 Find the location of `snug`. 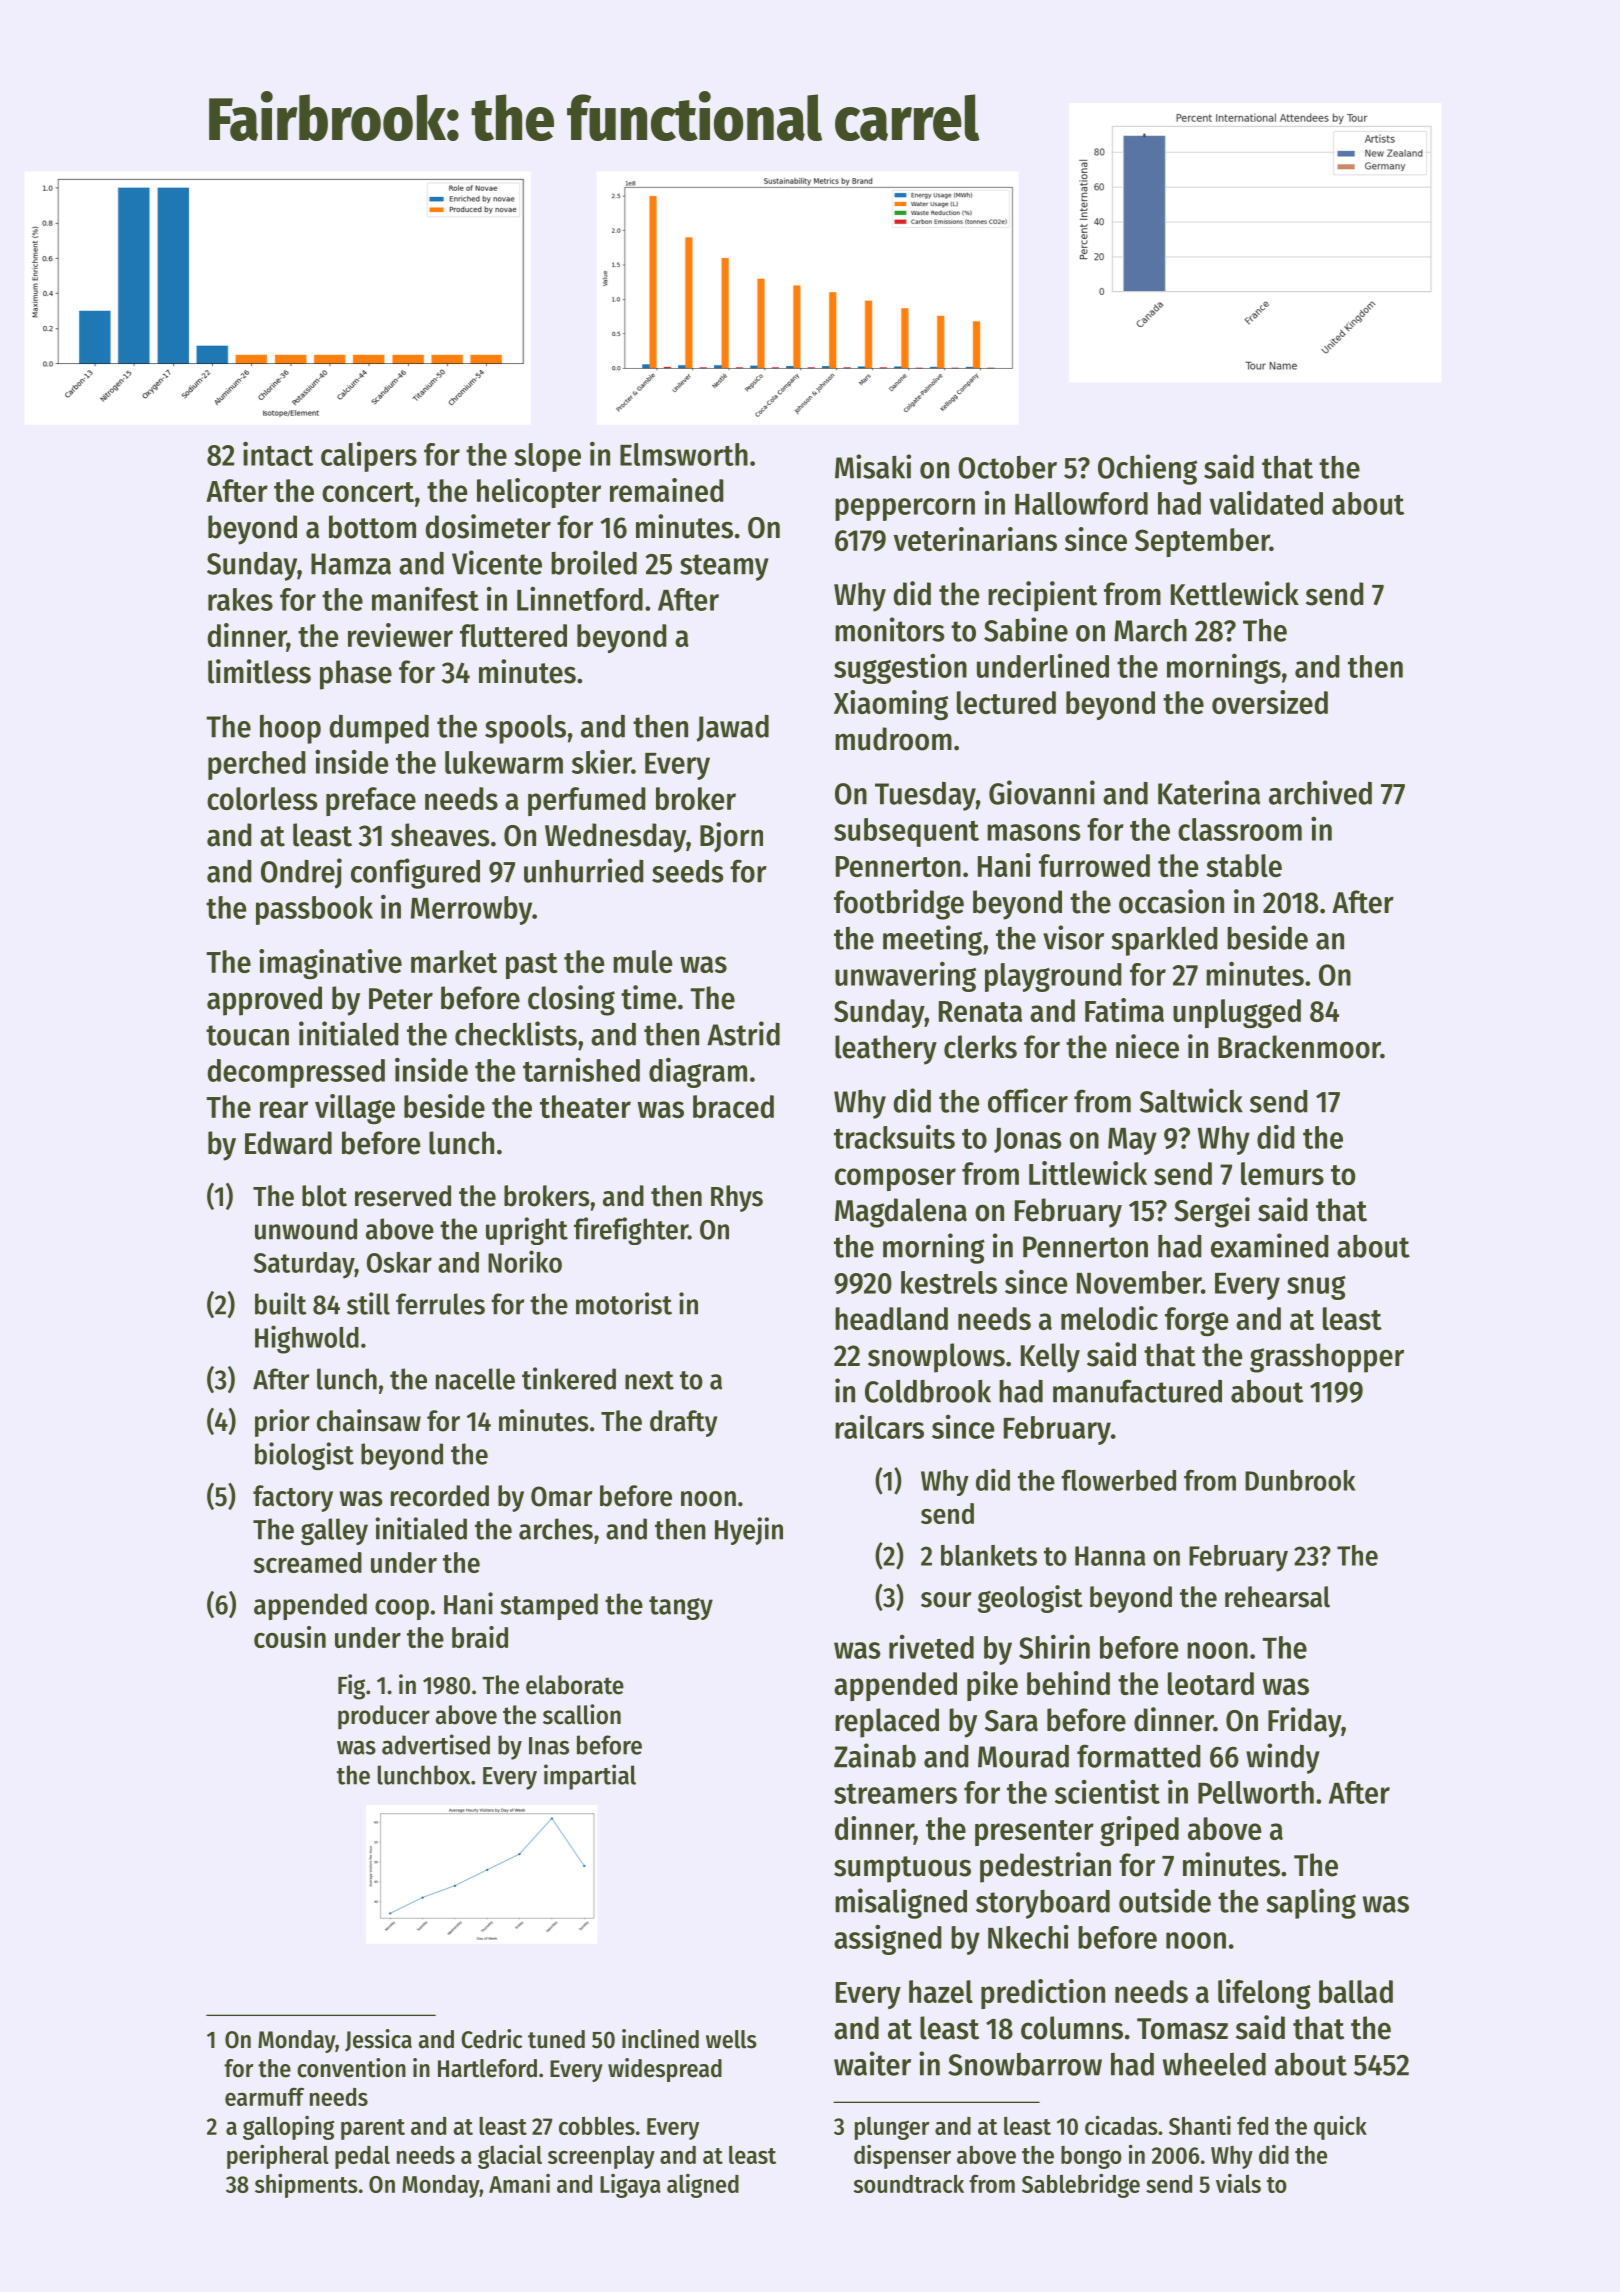

snug is located at coordinates (1316, 1288).
